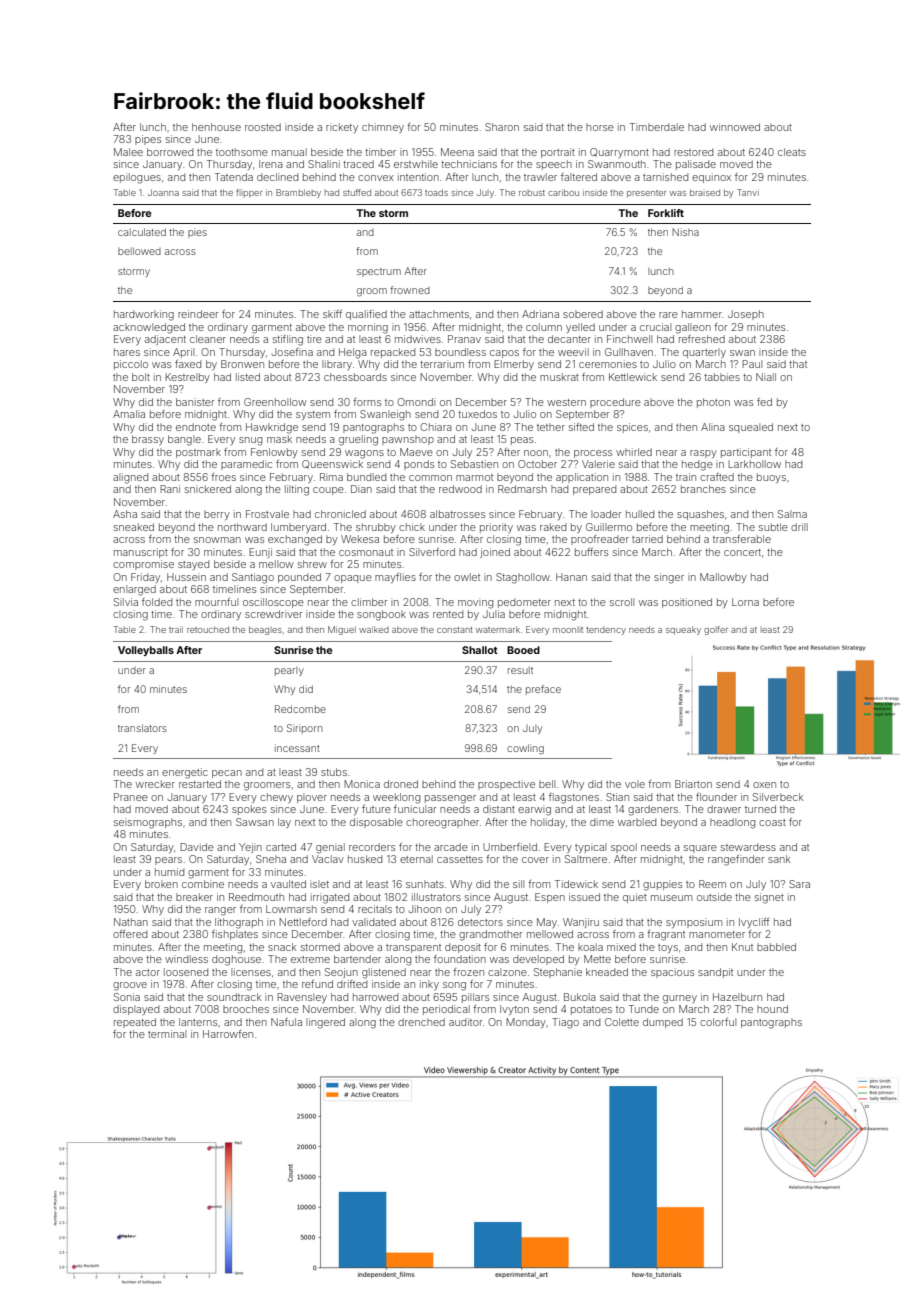  I want to click on seismographs, so click(148, 823).
